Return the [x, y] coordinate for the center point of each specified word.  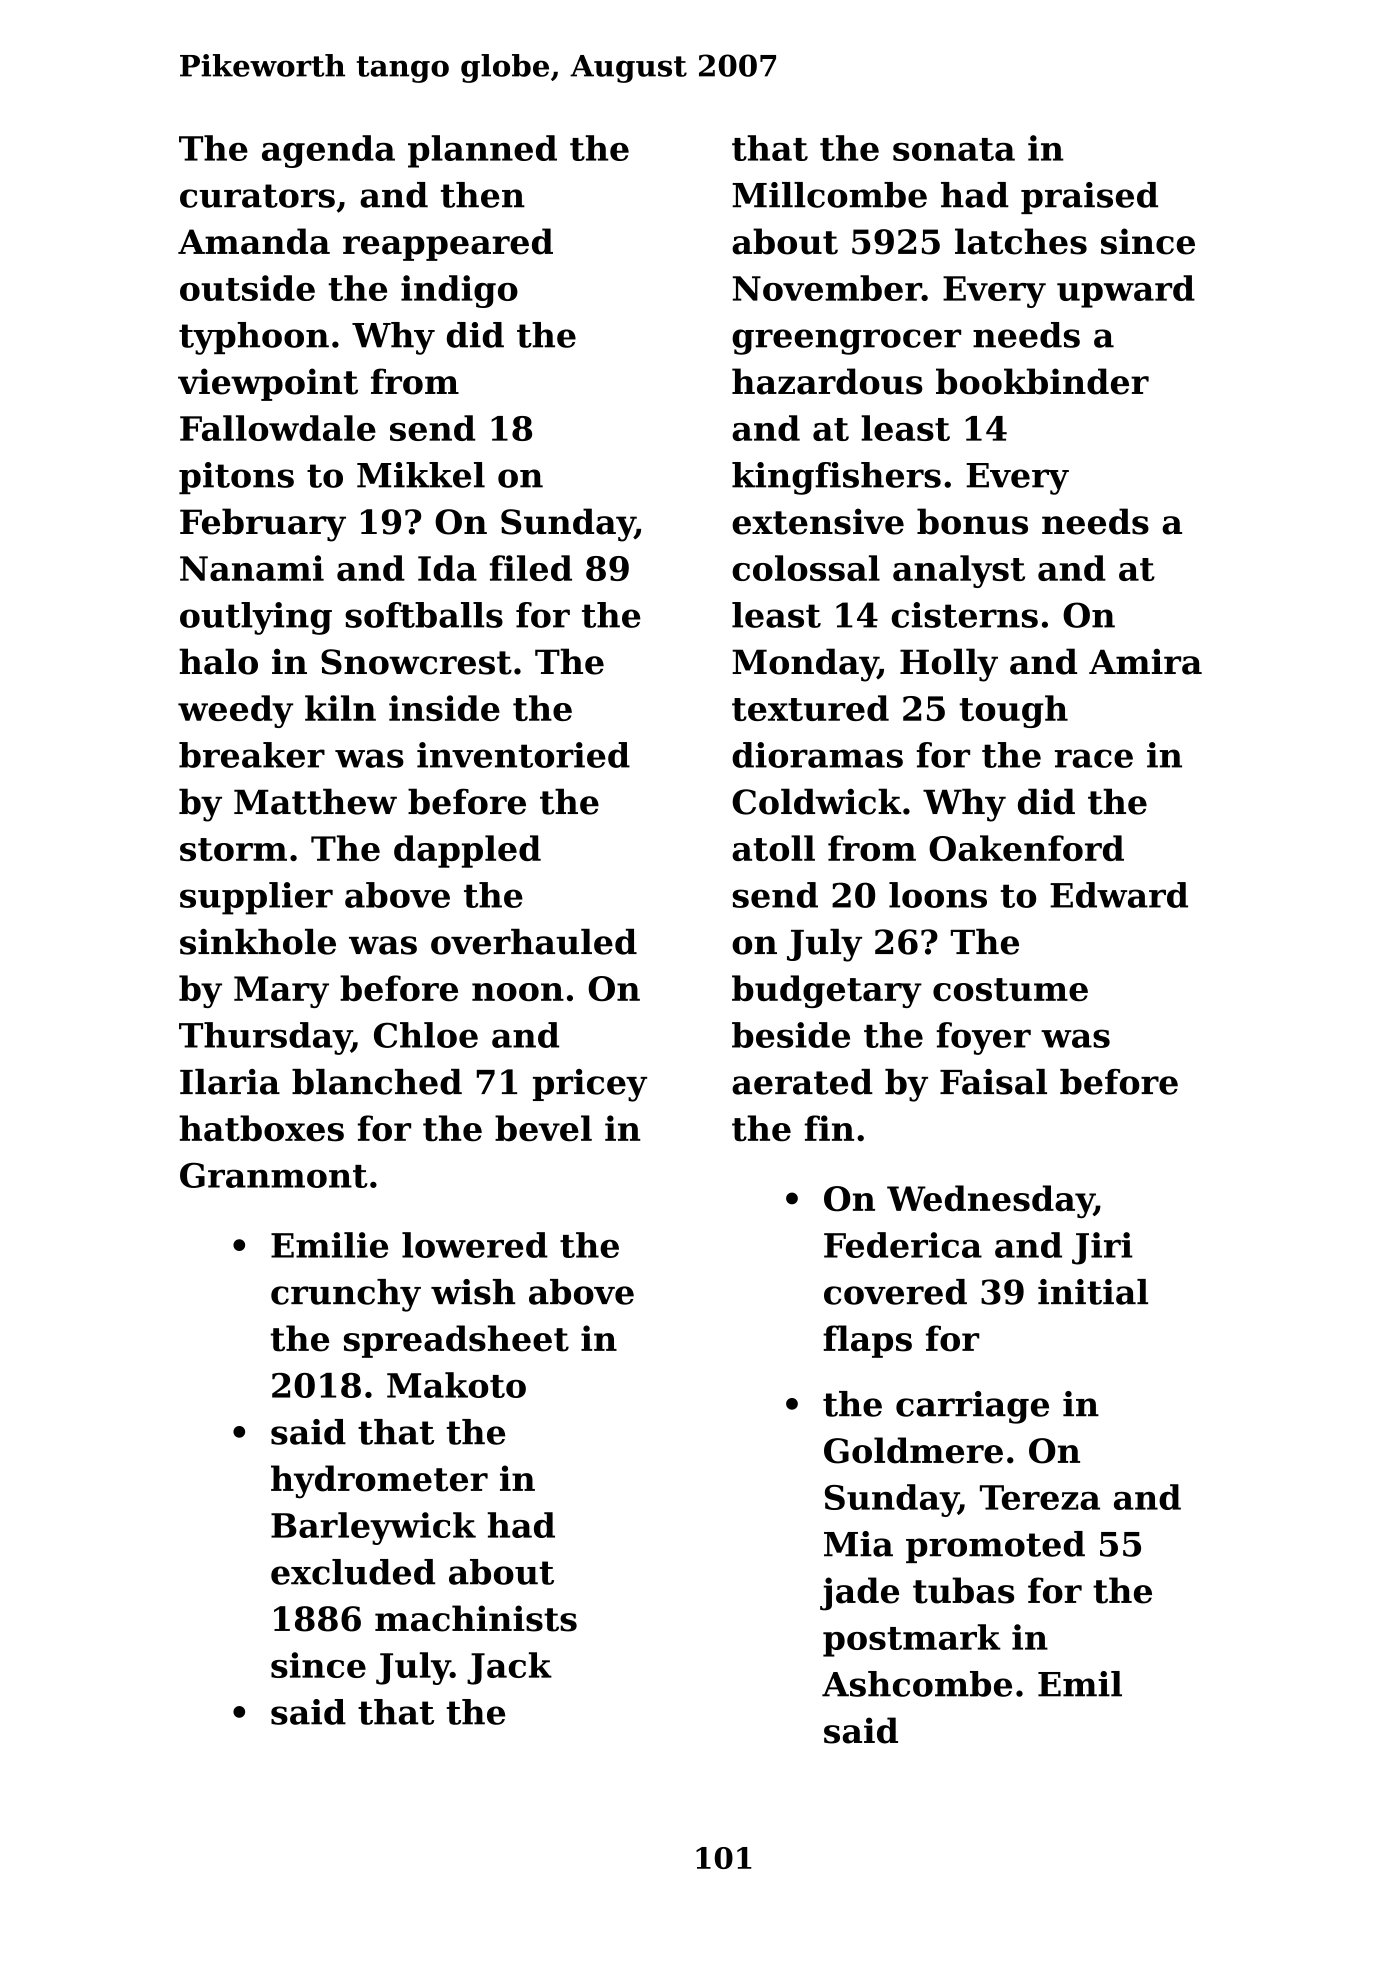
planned [482, 151]
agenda [328, 151]
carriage [972, 1407]
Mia [858, 1544]
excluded [353, 1572]
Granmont [274, 1175]
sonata [954, 149]
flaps [867, 1341]
